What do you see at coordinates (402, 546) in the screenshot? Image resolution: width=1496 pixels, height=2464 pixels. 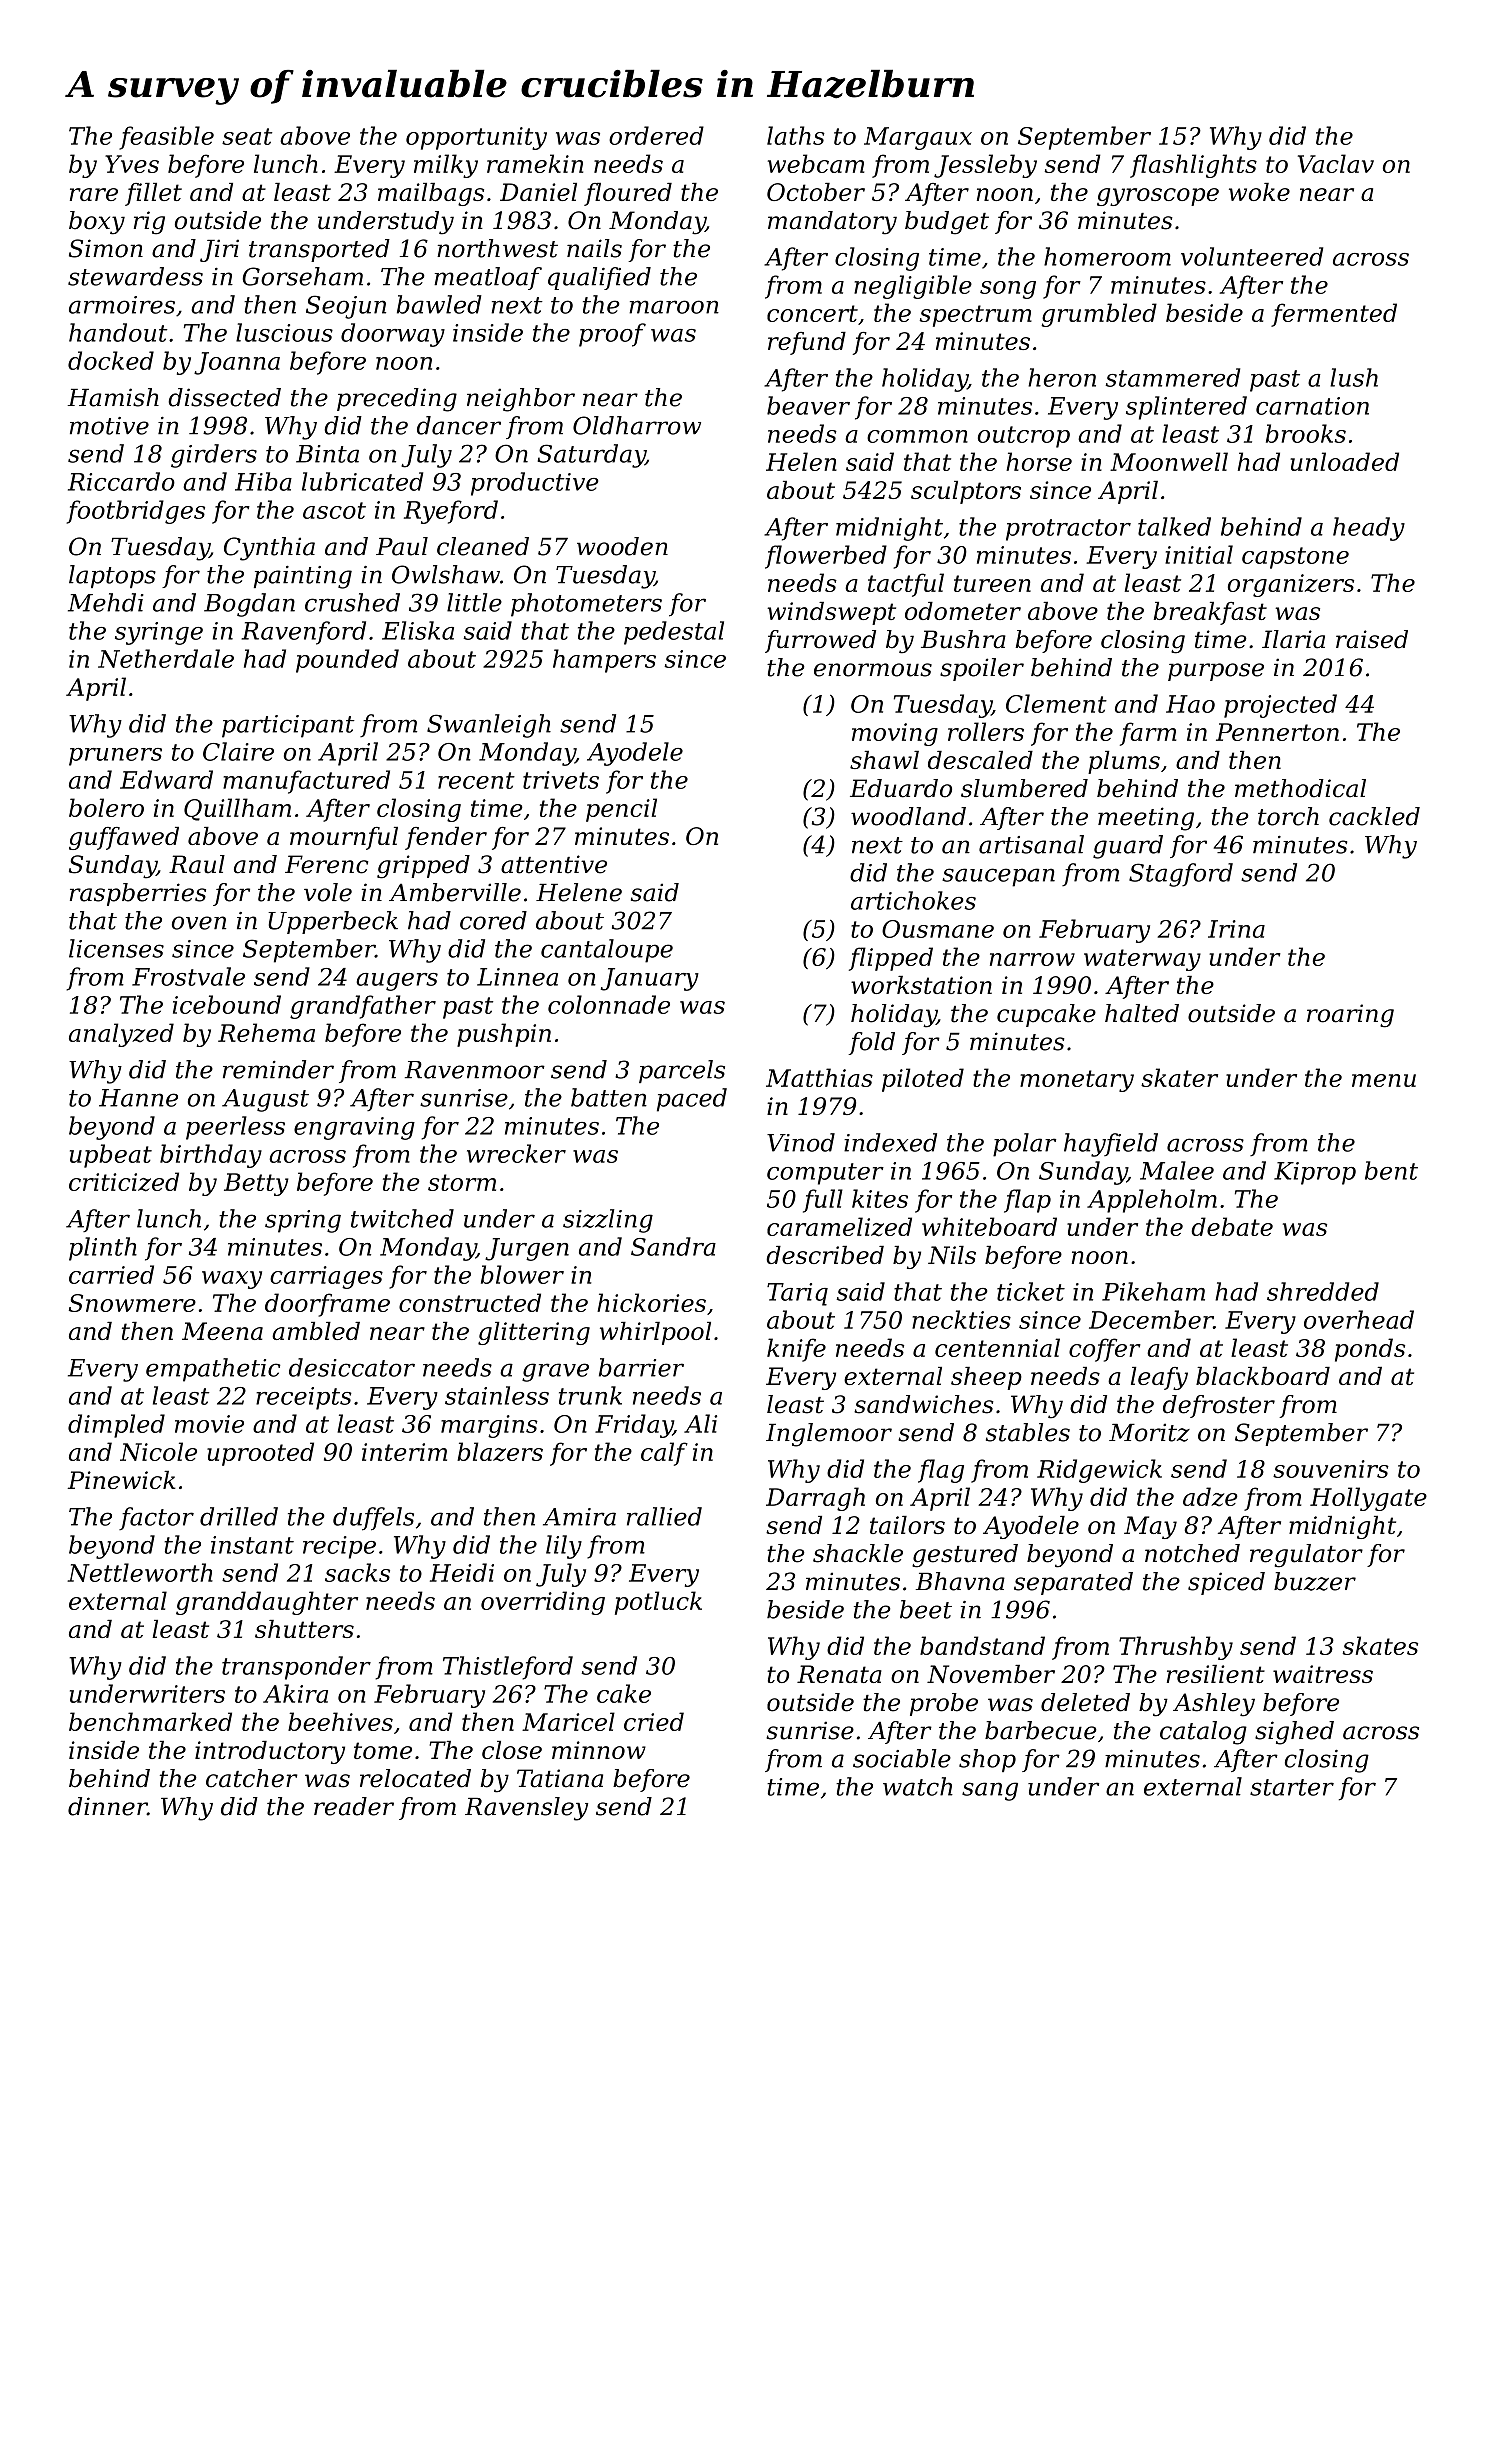 I see `Paul` at bounding box center [402, 546].
